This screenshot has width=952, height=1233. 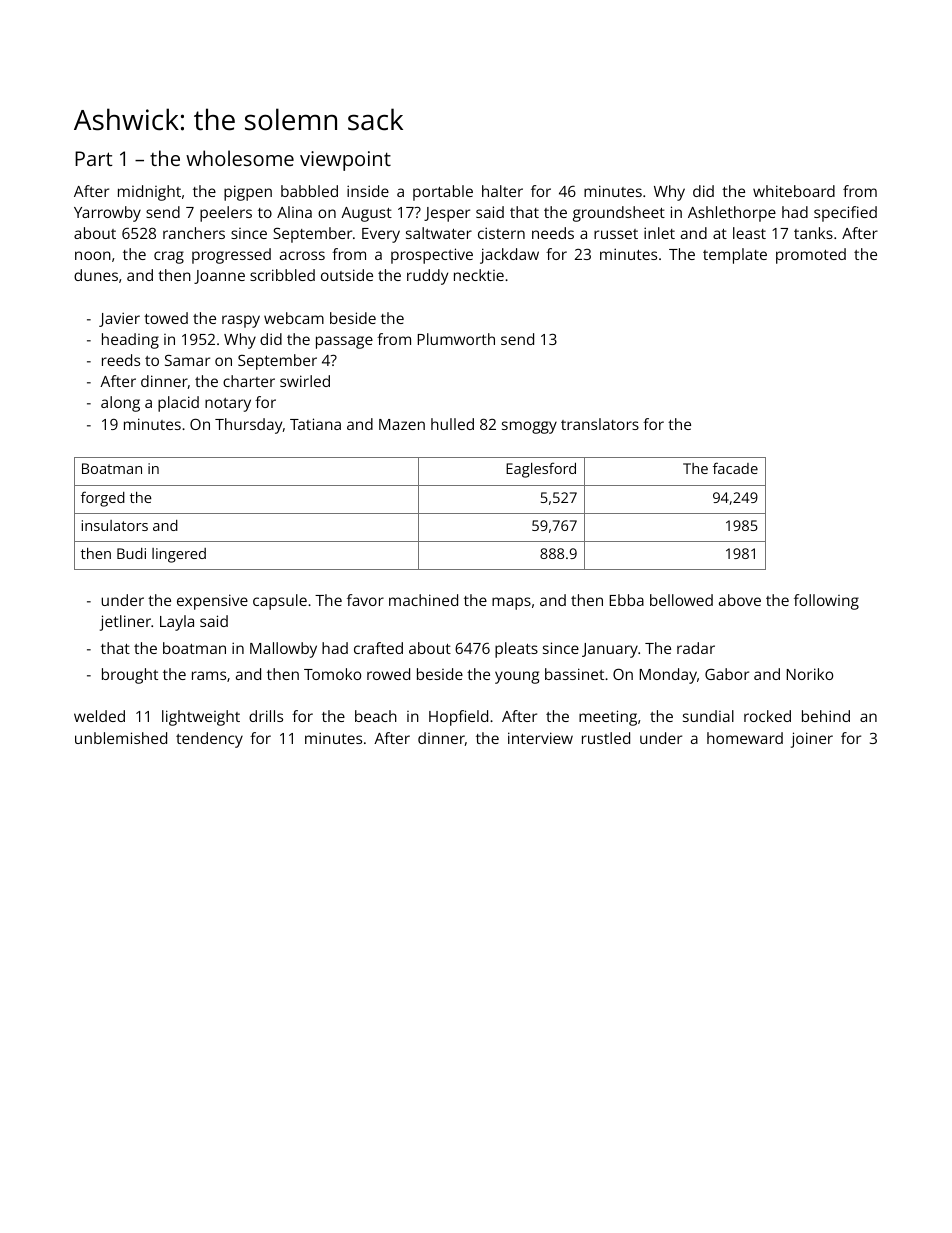 What do you see at coordinates (794, 191) in the screenshot?
I see `whiteboard` at bounding box center [794, 191].
